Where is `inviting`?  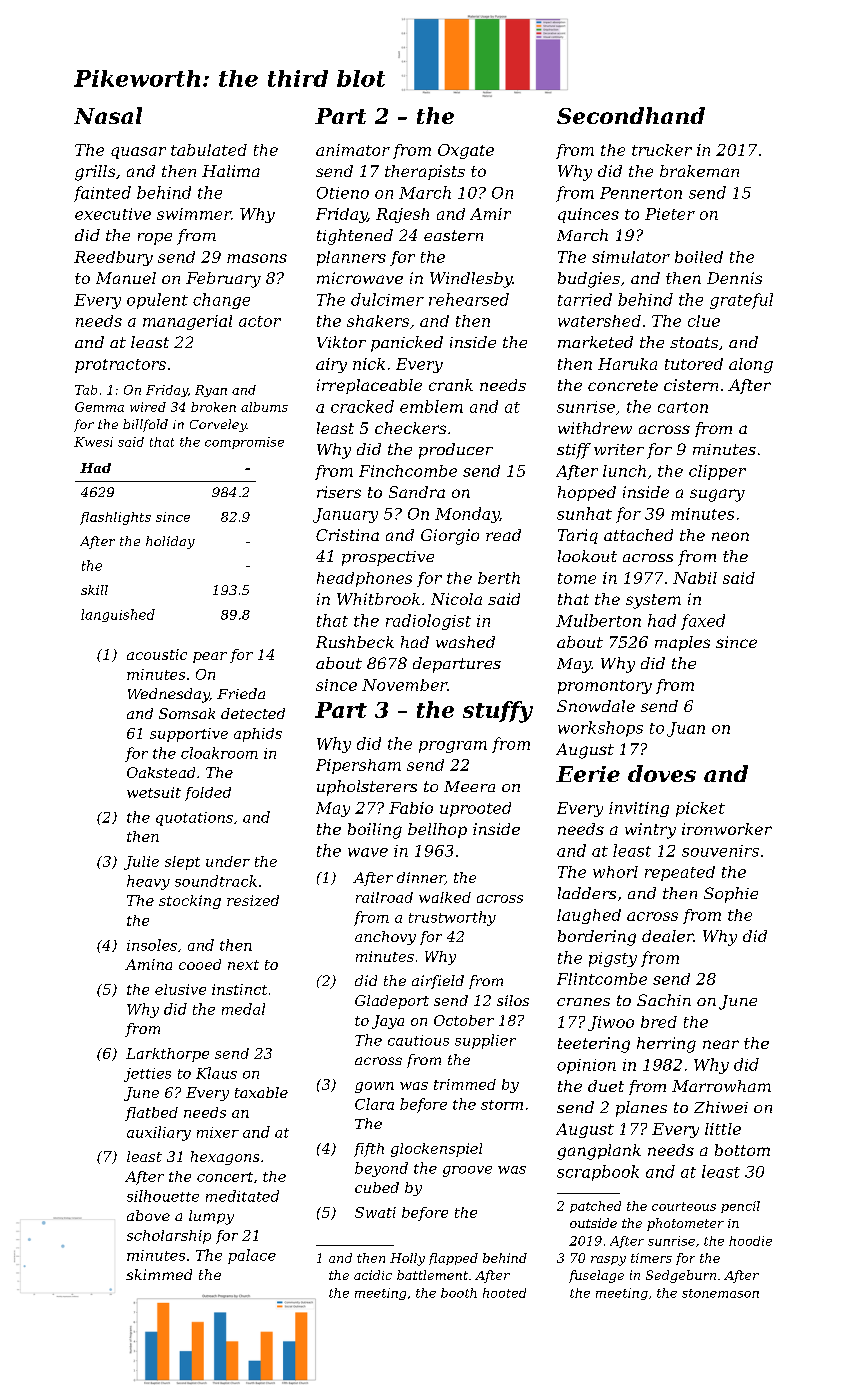
inviting is located at coordinates (639, 809).
